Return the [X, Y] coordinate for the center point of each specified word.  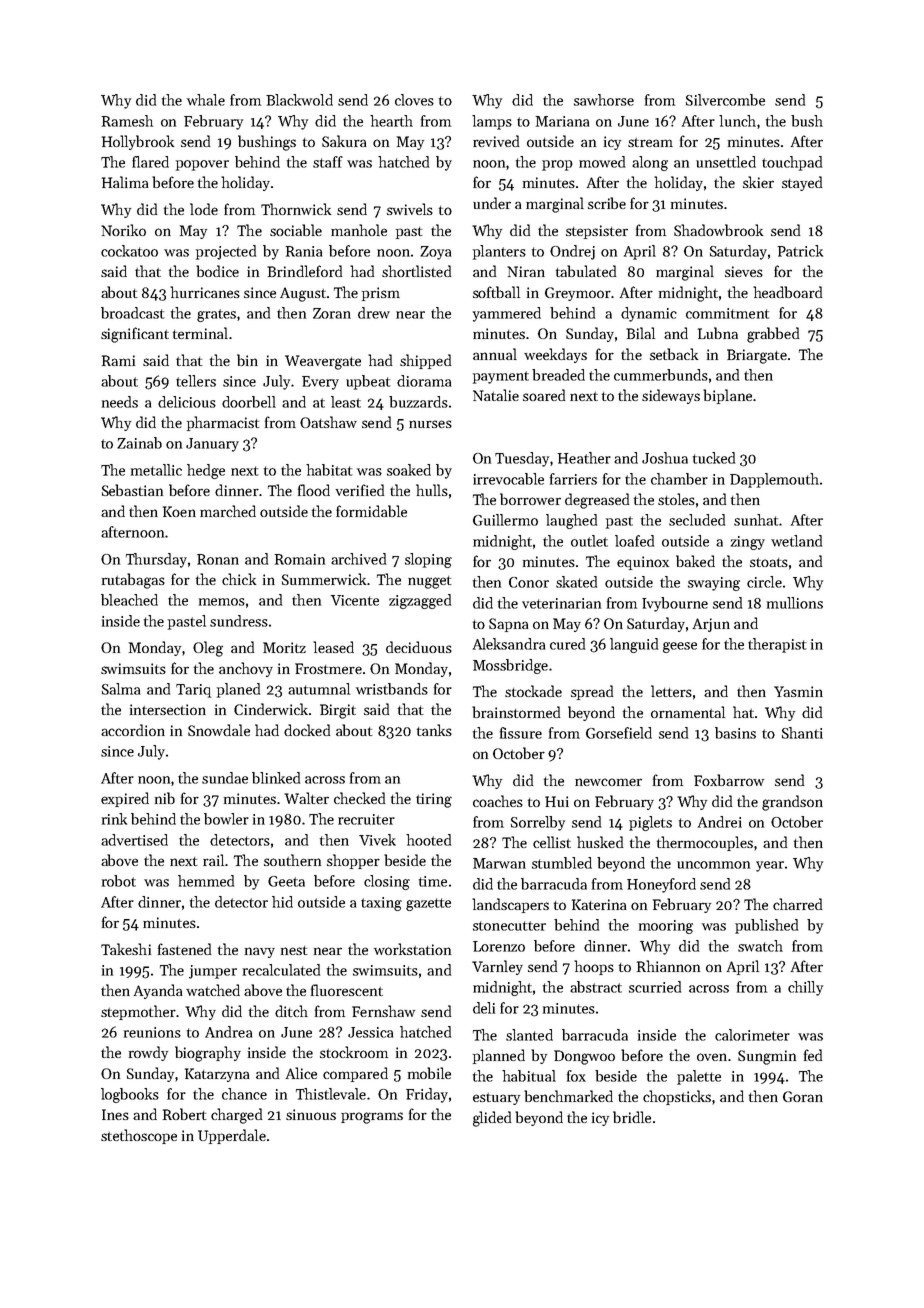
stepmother [138, 1012]
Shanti [802, 733]
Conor [529, 582]
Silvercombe [725, 100]
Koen [179, 511]
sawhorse [604, 100]
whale [206, 100]
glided [492, 1119]
